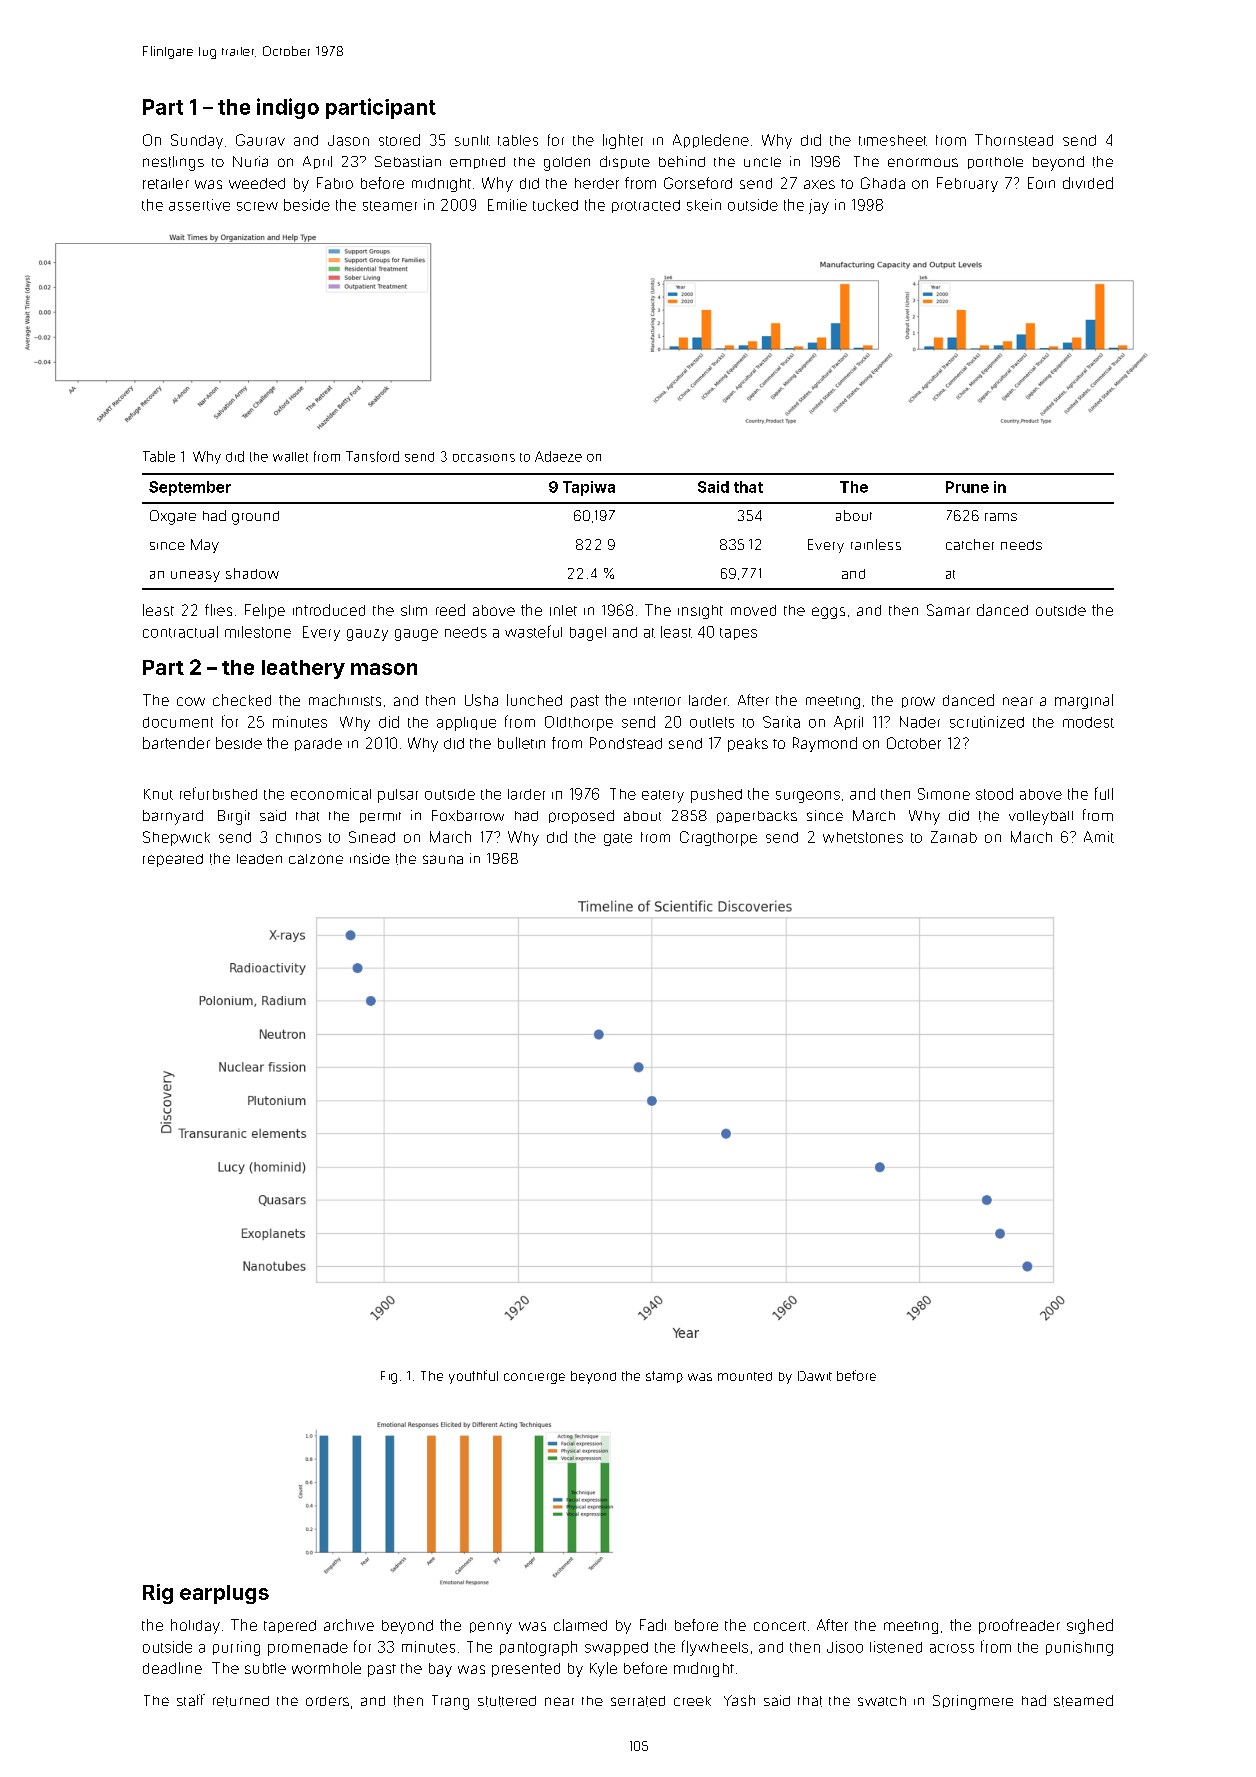 The image size is (1256, 1777). Describe the element at coordinates (581, 817) in the screenshot. I see `proposed` at that location.
